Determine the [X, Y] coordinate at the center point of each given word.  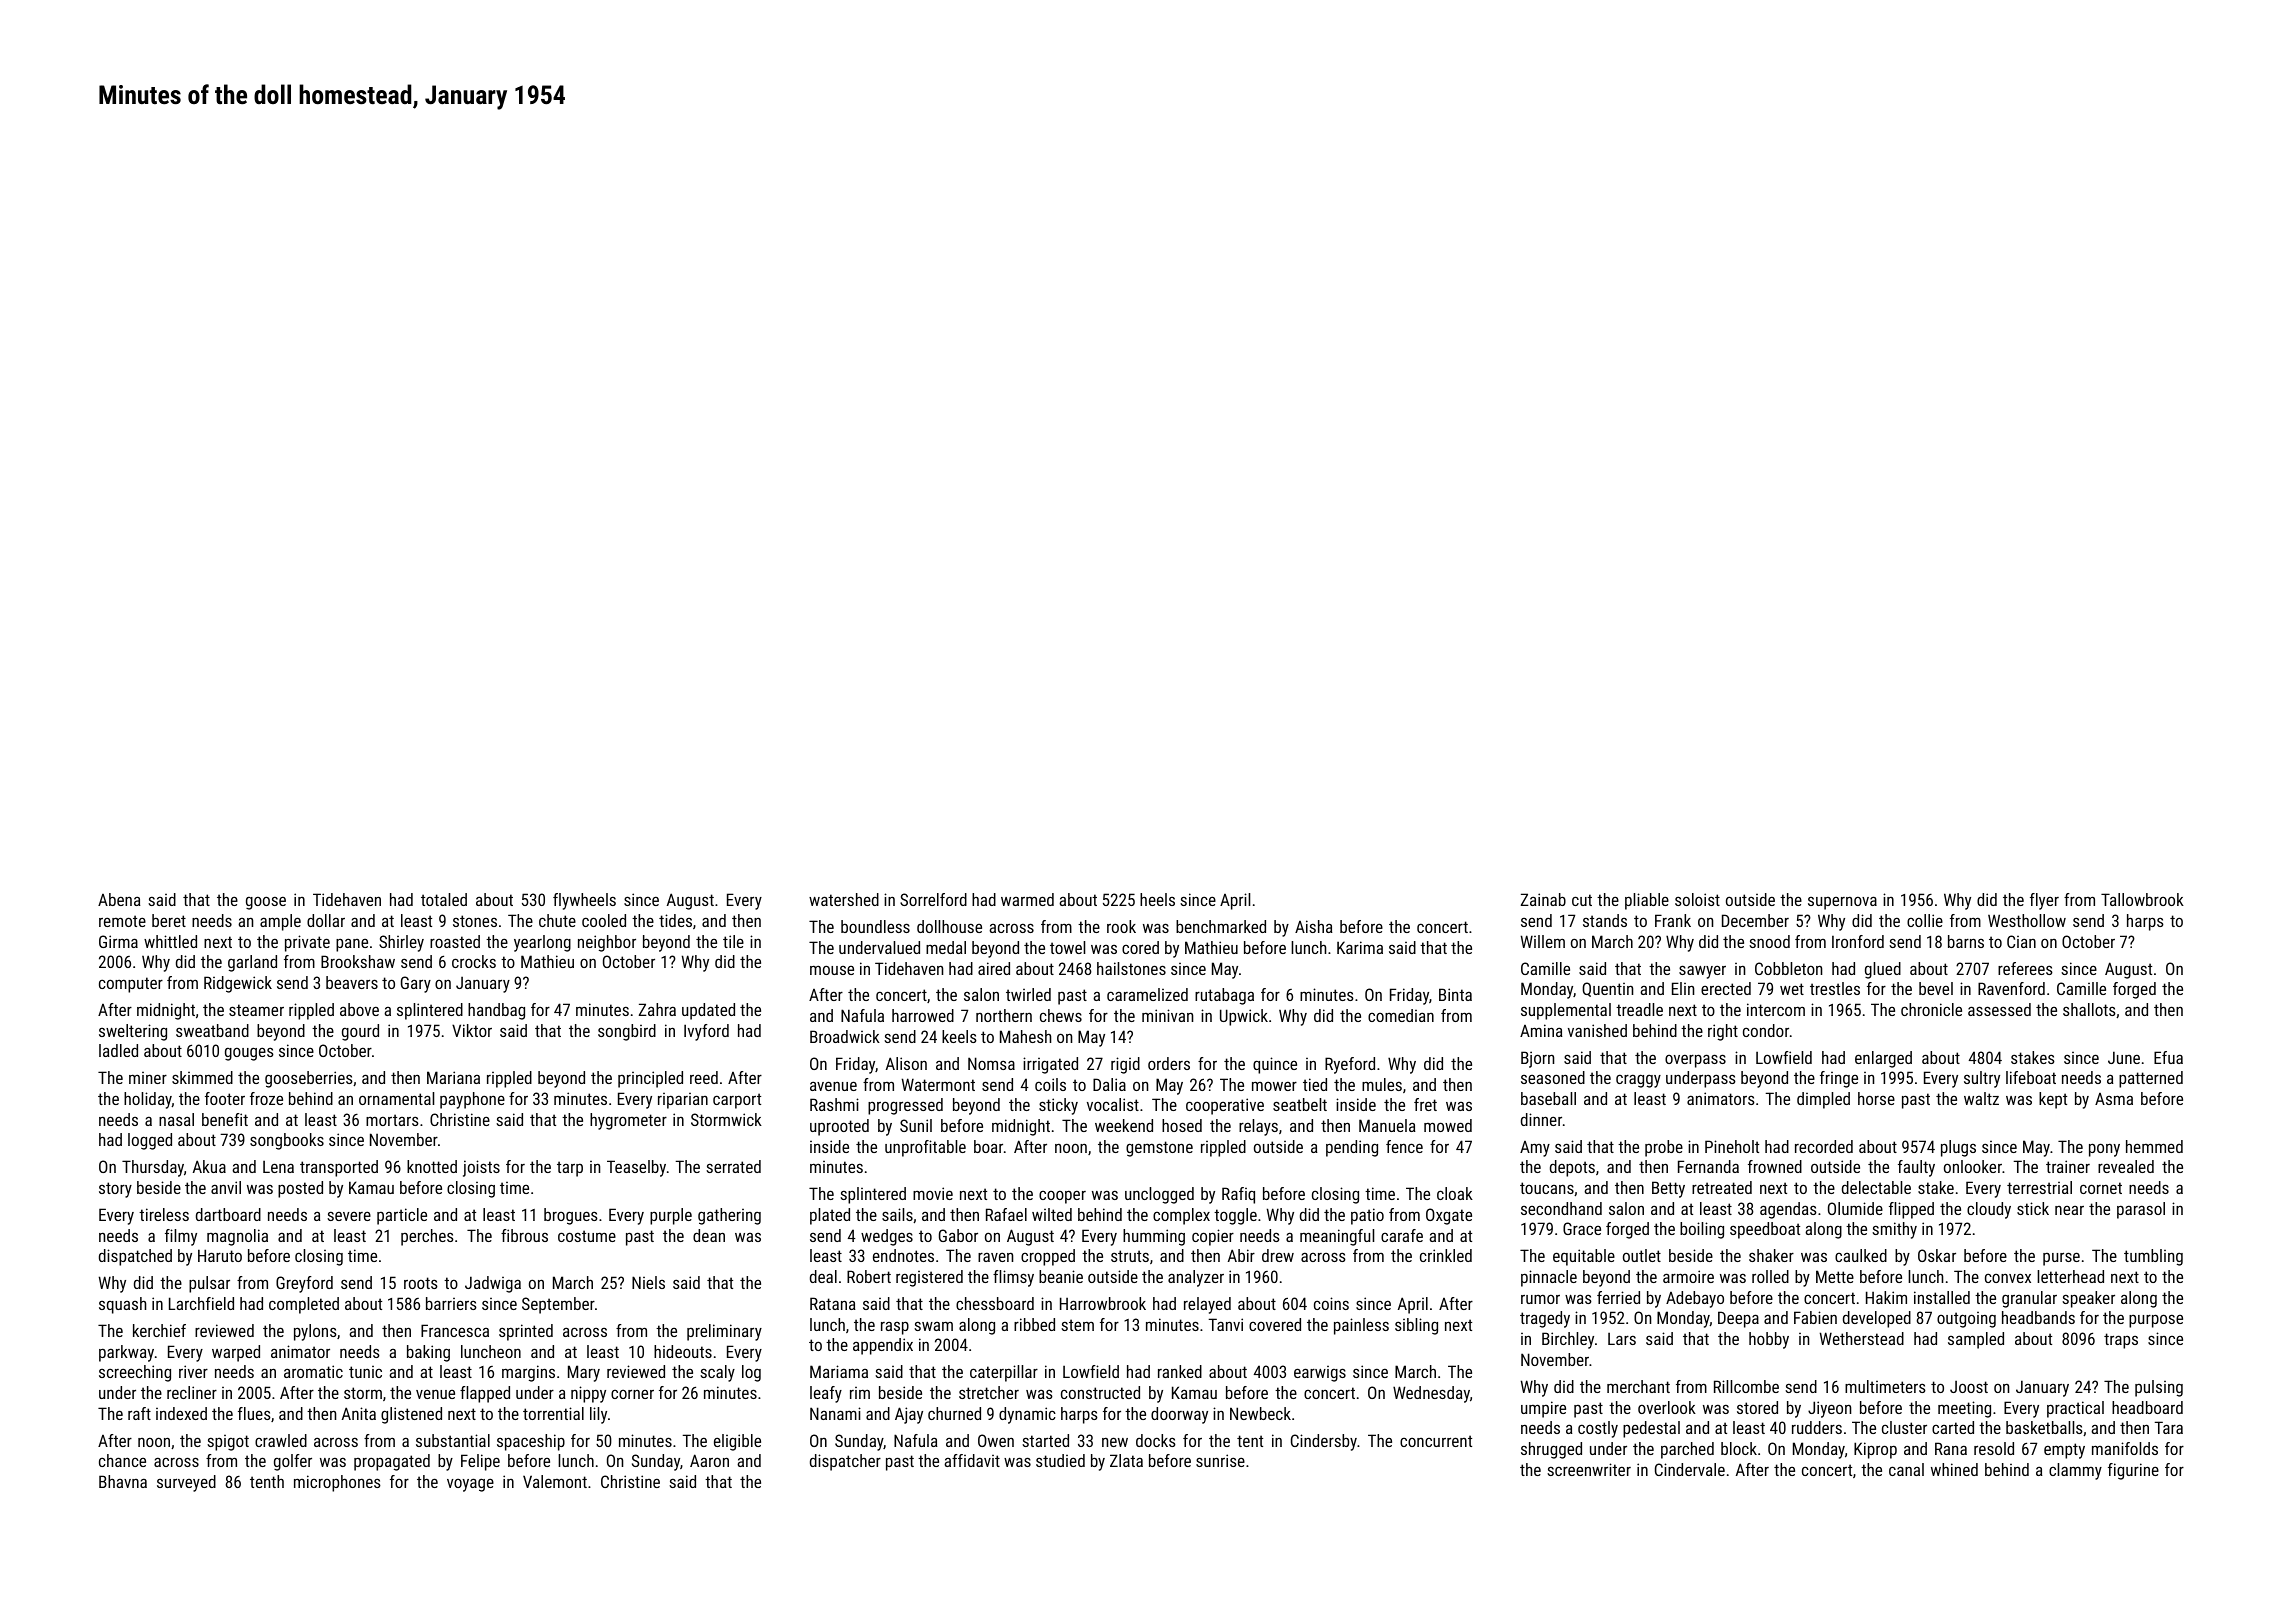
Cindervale [1690, 1469]
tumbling [2153, 1257]
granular [2029, 1299]
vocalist [1113, 1104]
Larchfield [201, 1303]
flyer [2044, 901]
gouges [249, 1054]
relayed [1207, 1305]
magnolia [237, 1237]
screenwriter [1589, 1469]
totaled [444, 899]
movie [933, 1193]
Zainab [1543, 899]
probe [1664, 1148]
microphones [337, 1483]
